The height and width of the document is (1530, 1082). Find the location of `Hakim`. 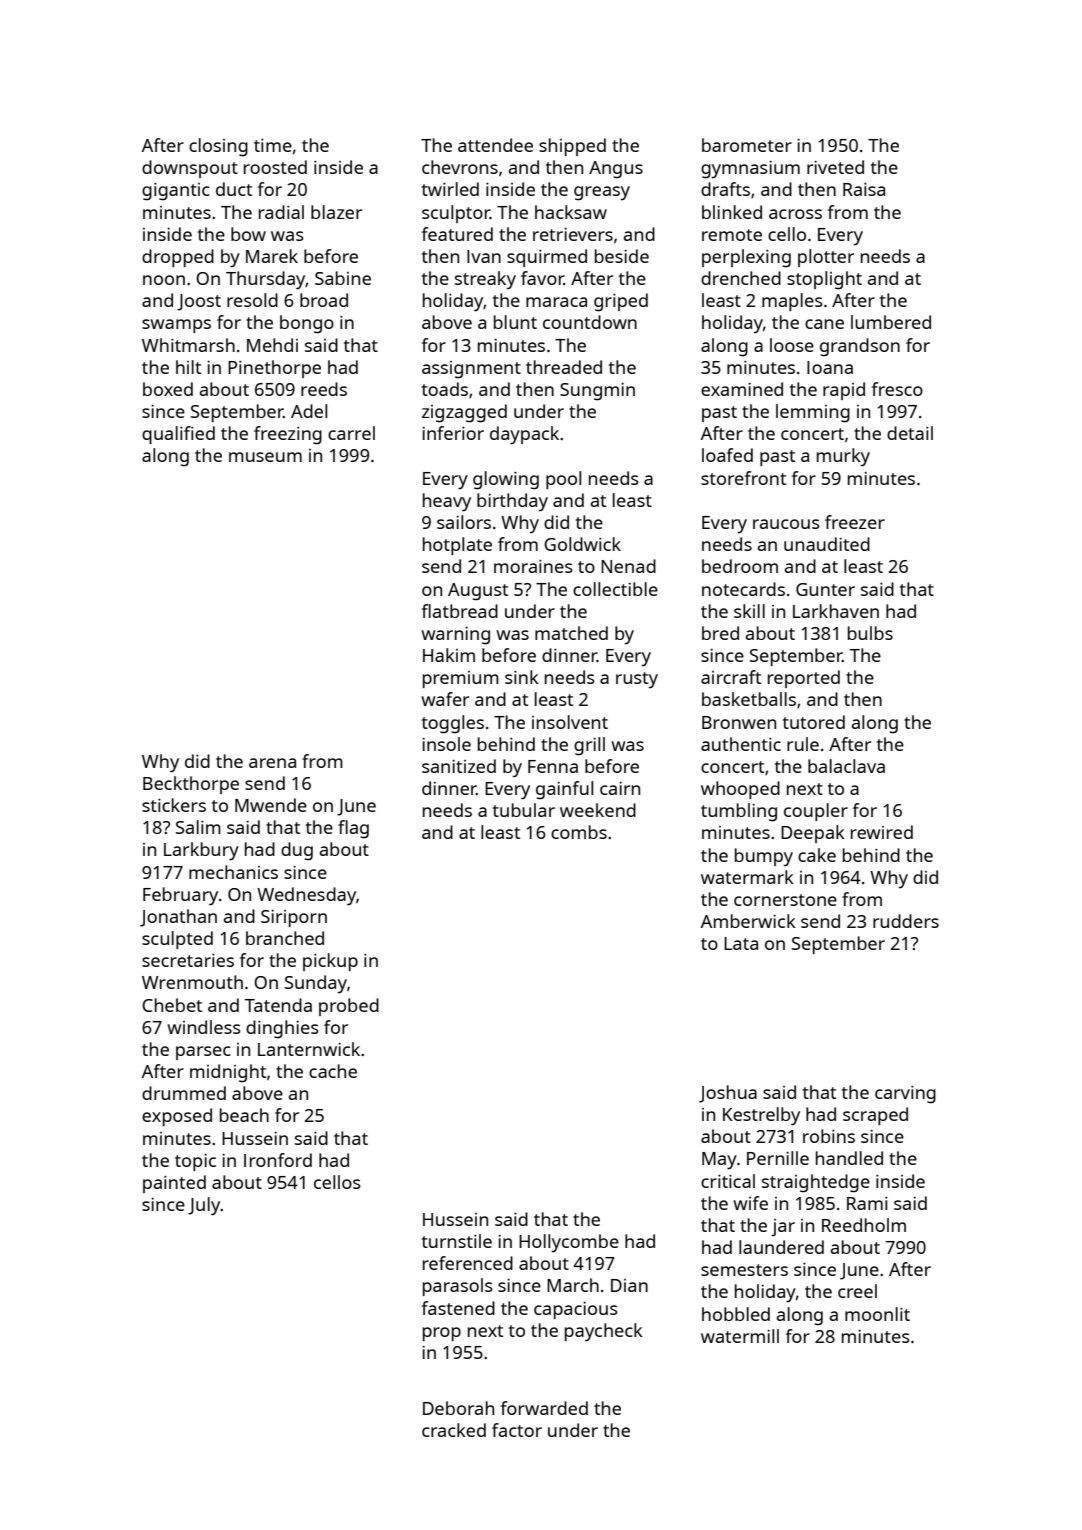

Hakim is located at coordinates (449, 655).
